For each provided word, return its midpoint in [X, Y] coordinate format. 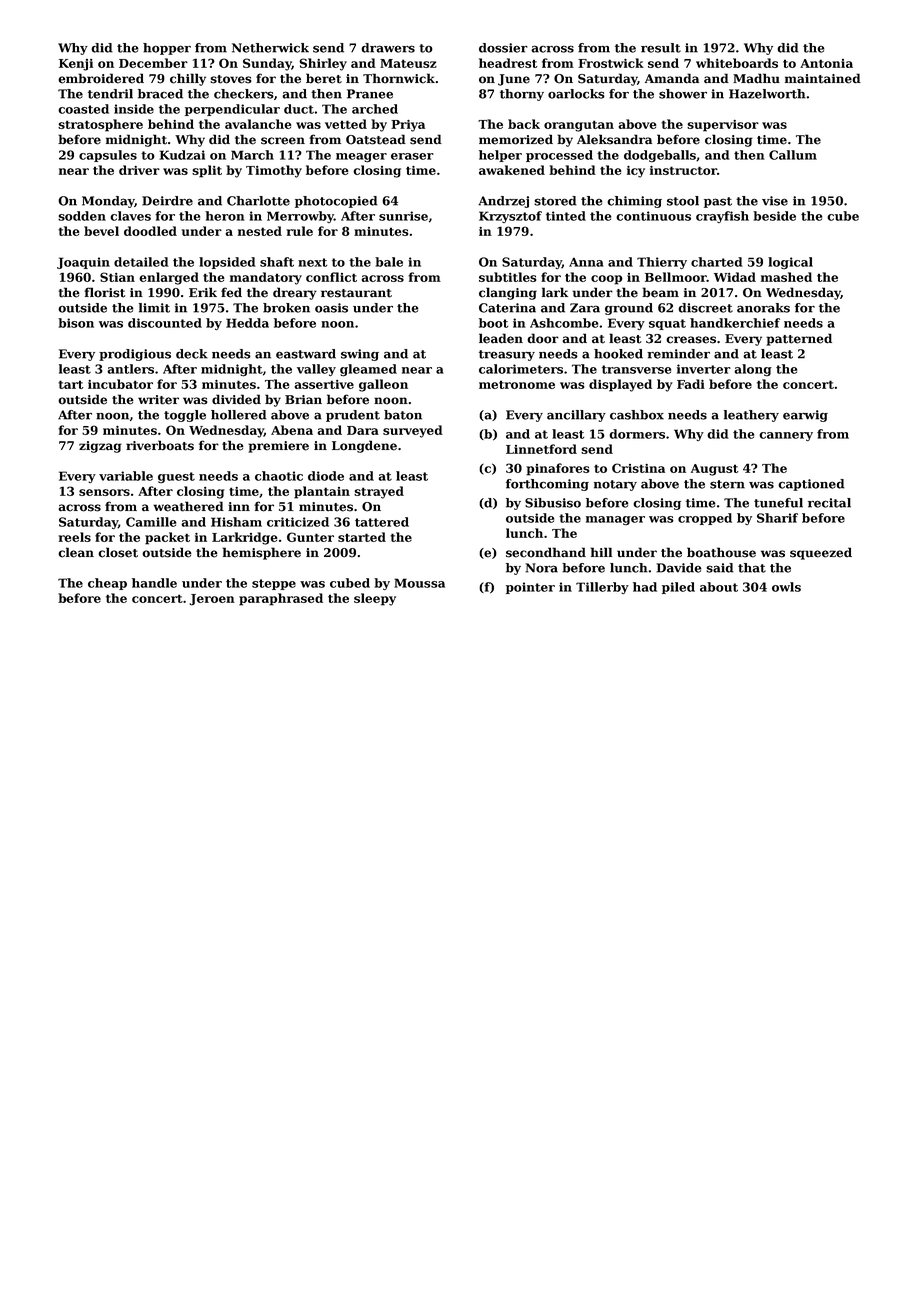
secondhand [546, 552]
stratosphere [100, 125]
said [720, 568]
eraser [412, 156]
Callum [793, 155]
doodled [150, 231]
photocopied [336, 202]
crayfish [722, 217]
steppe [274, 584]
